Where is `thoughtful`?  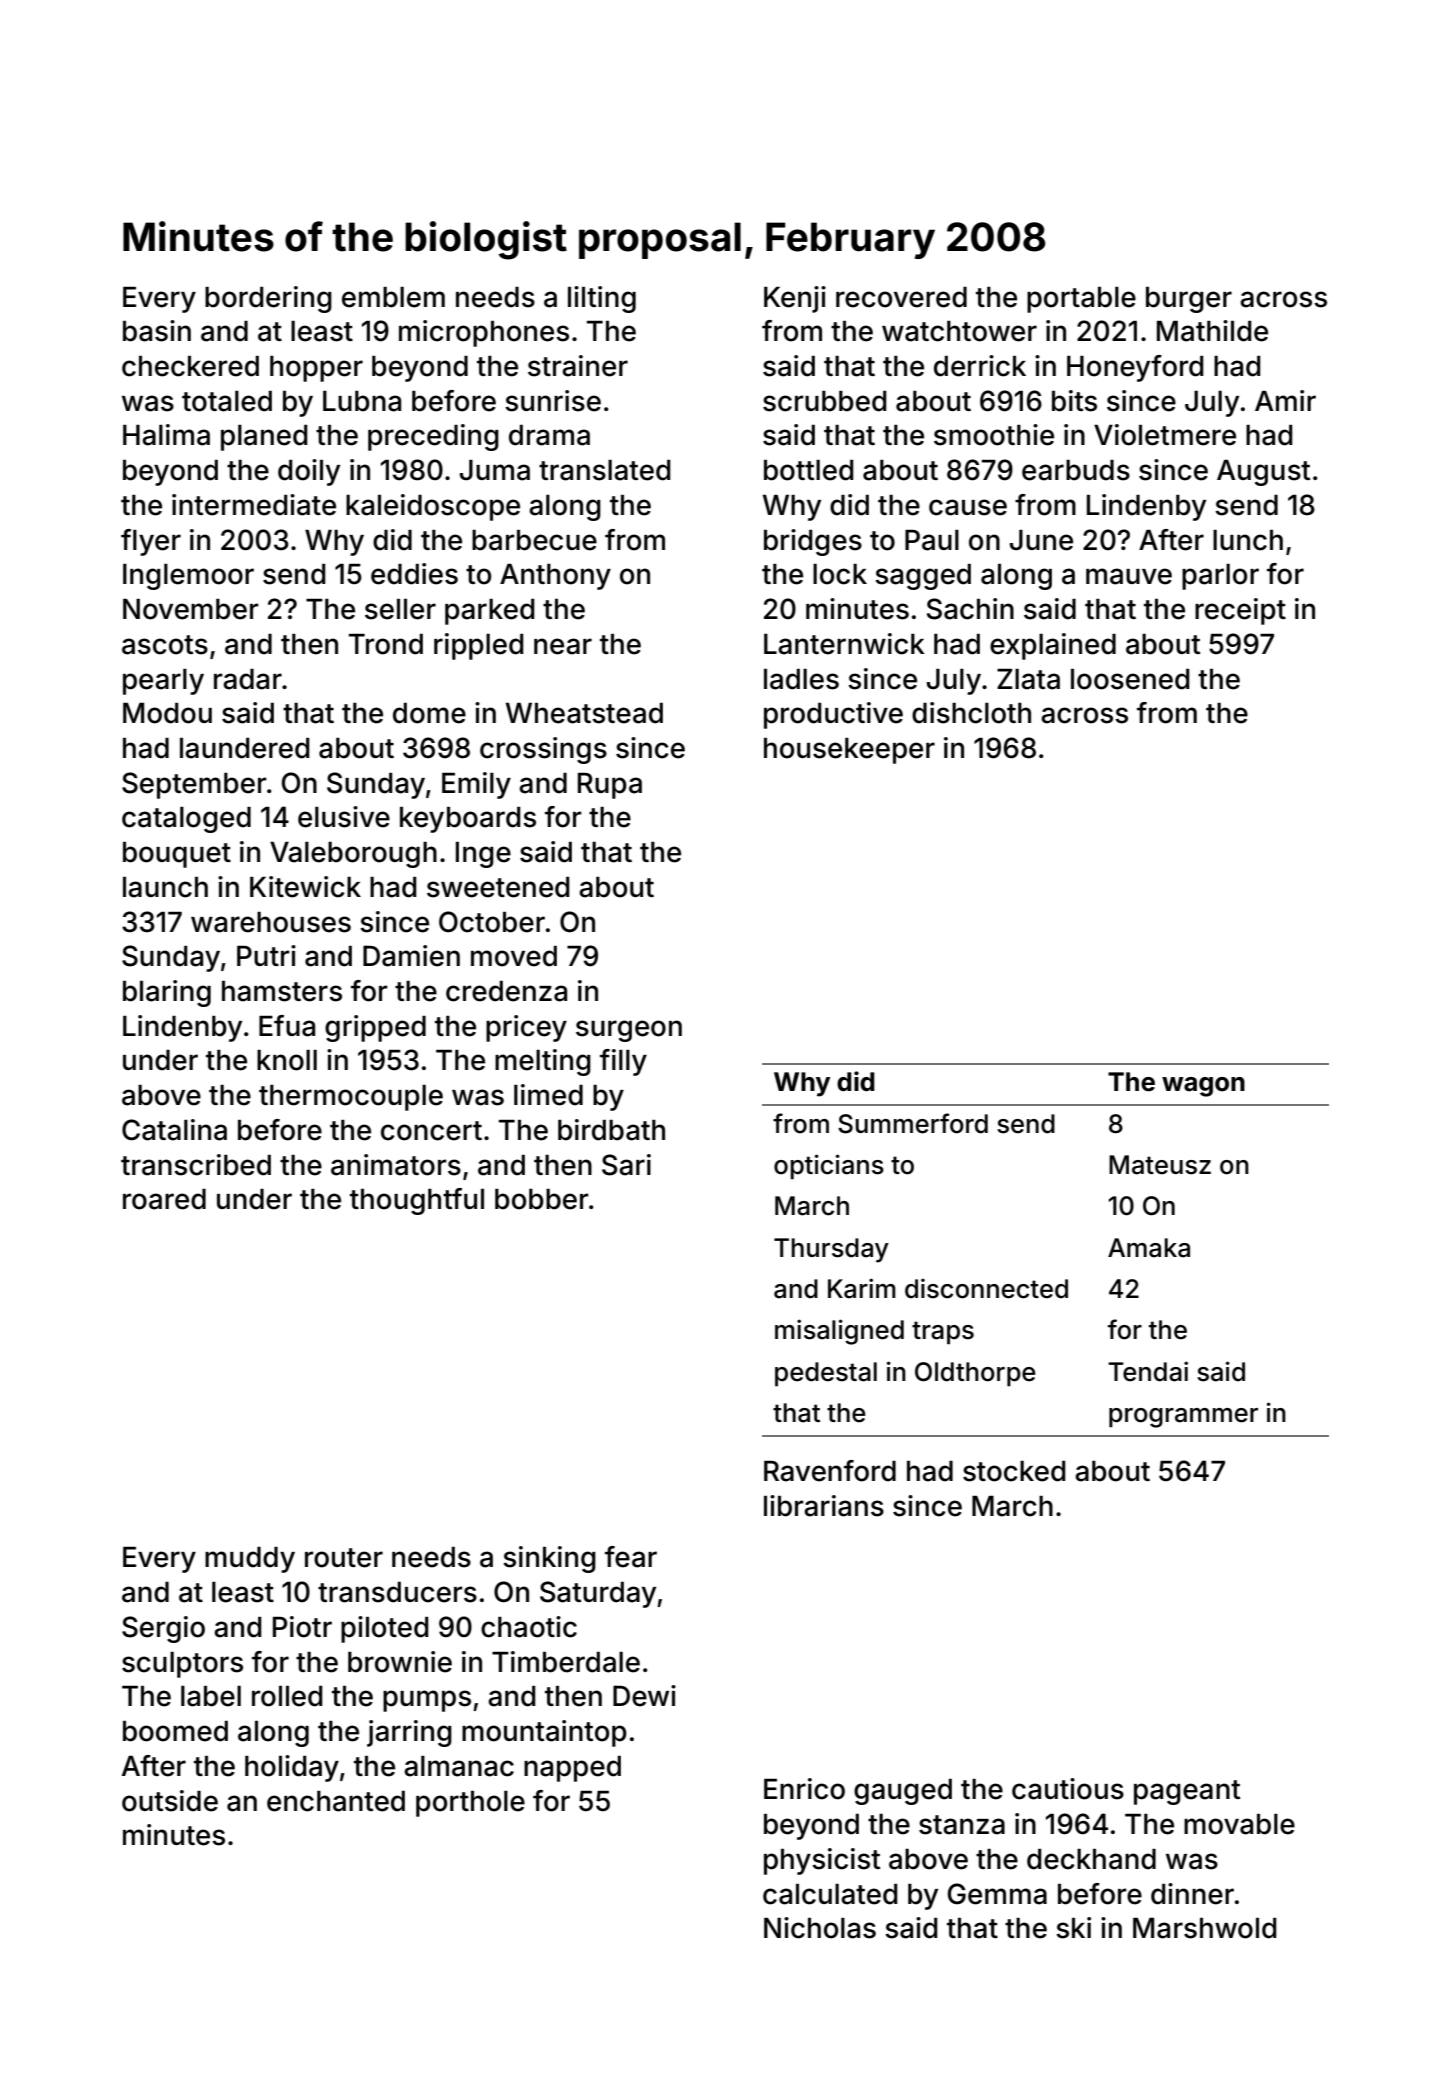 thoughtful is located at coordinates (417, 1201).
